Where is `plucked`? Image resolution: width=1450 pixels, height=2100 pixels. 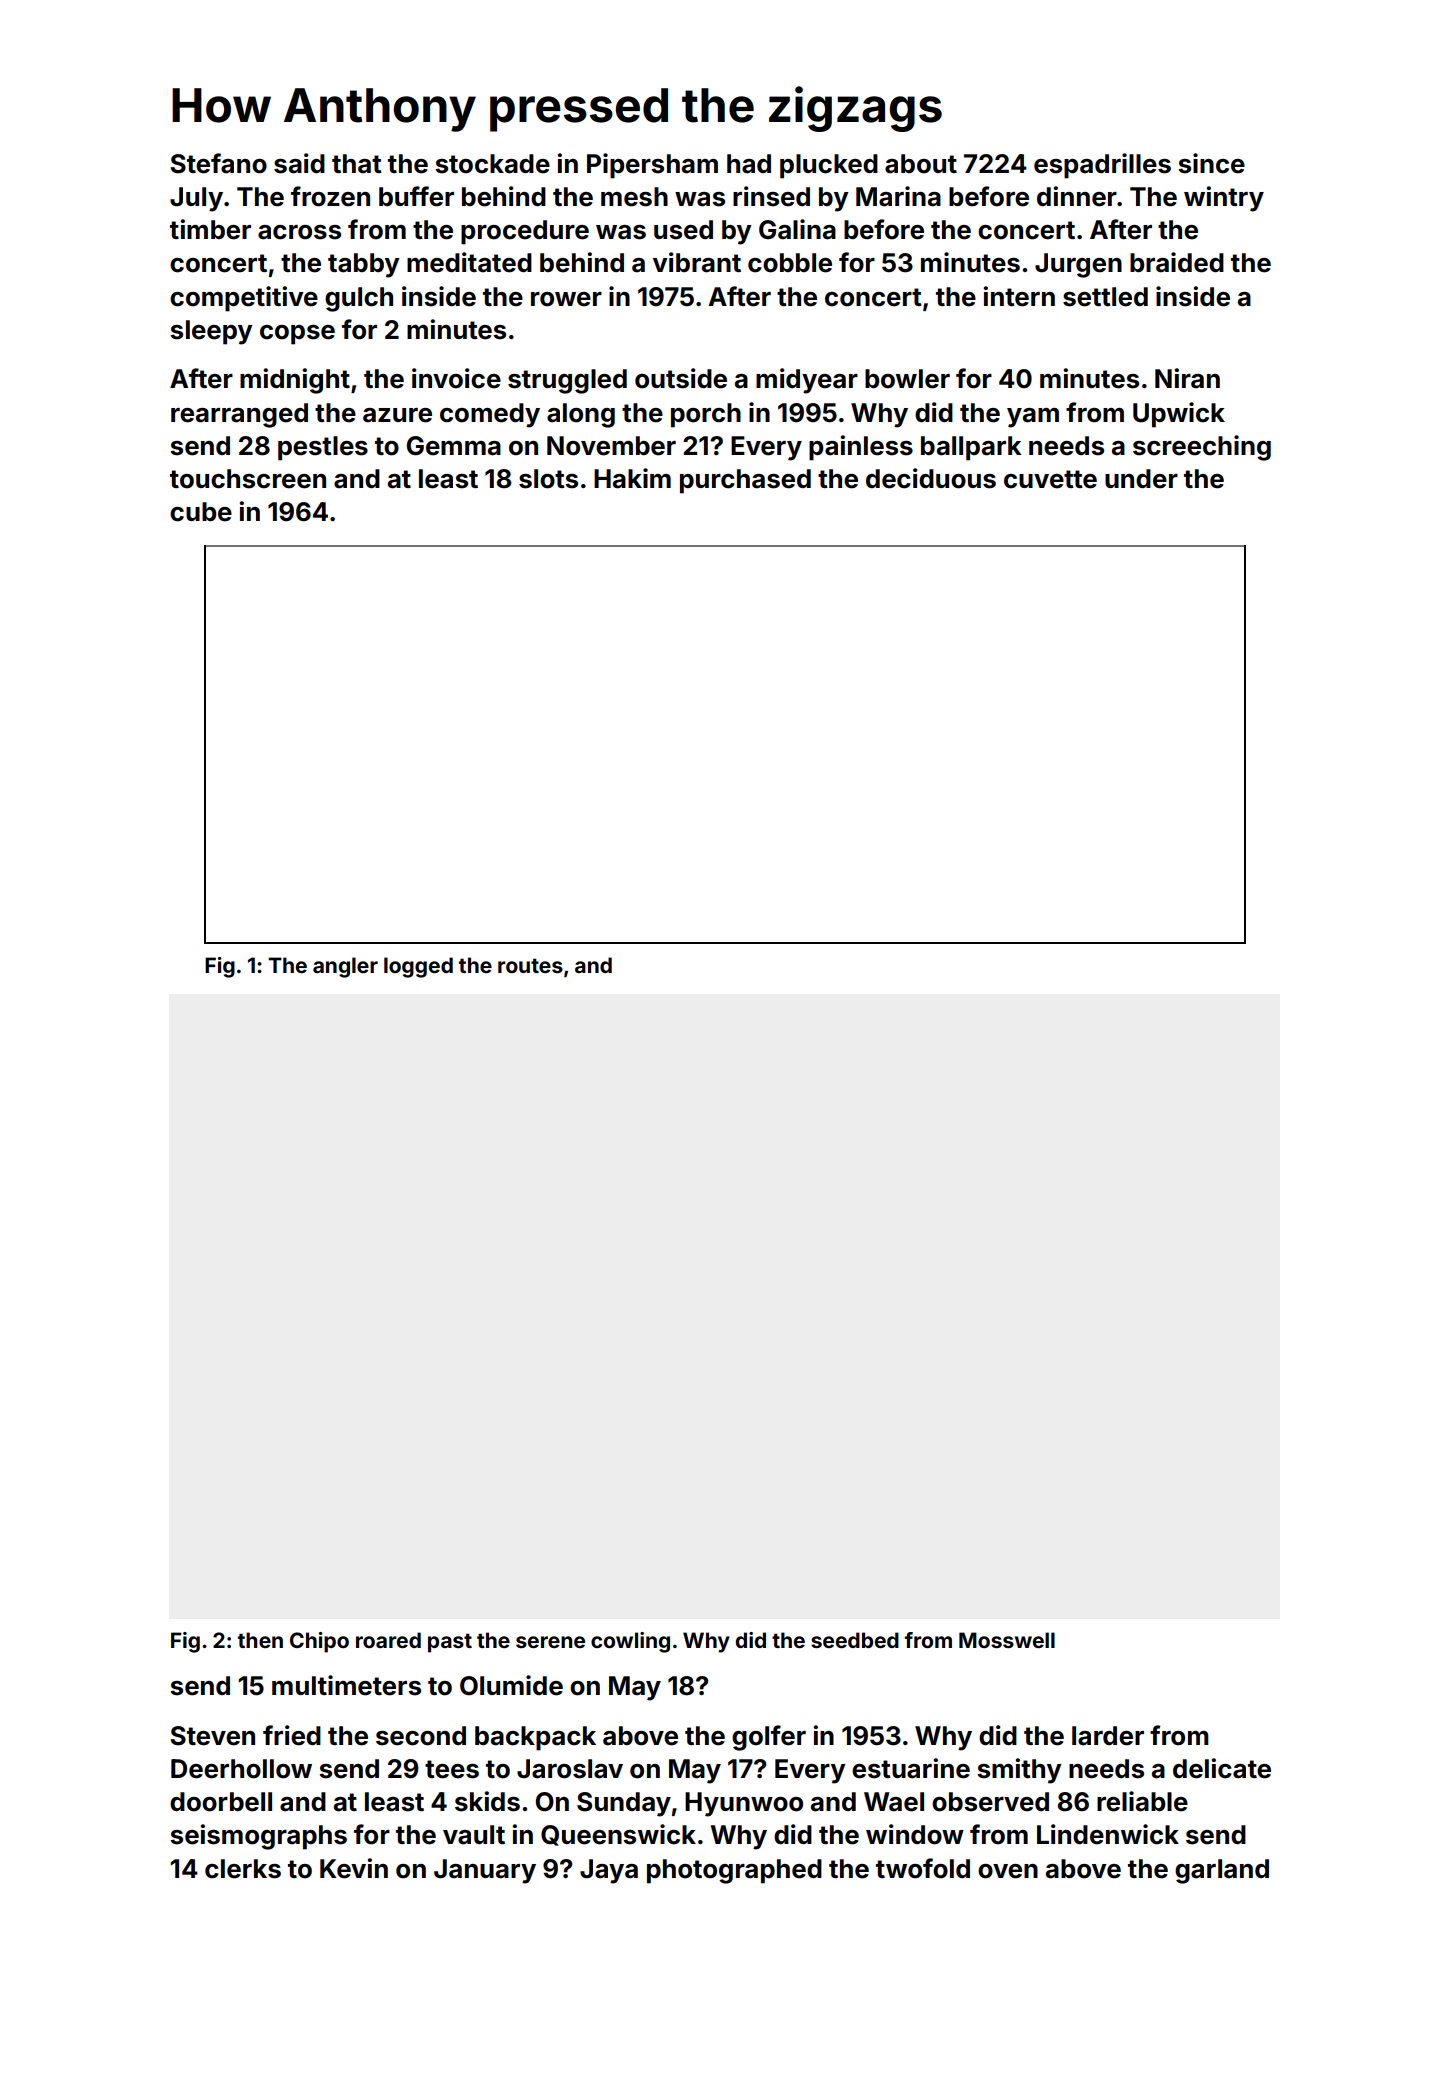 plucked is located at coordinates (829, 166).
